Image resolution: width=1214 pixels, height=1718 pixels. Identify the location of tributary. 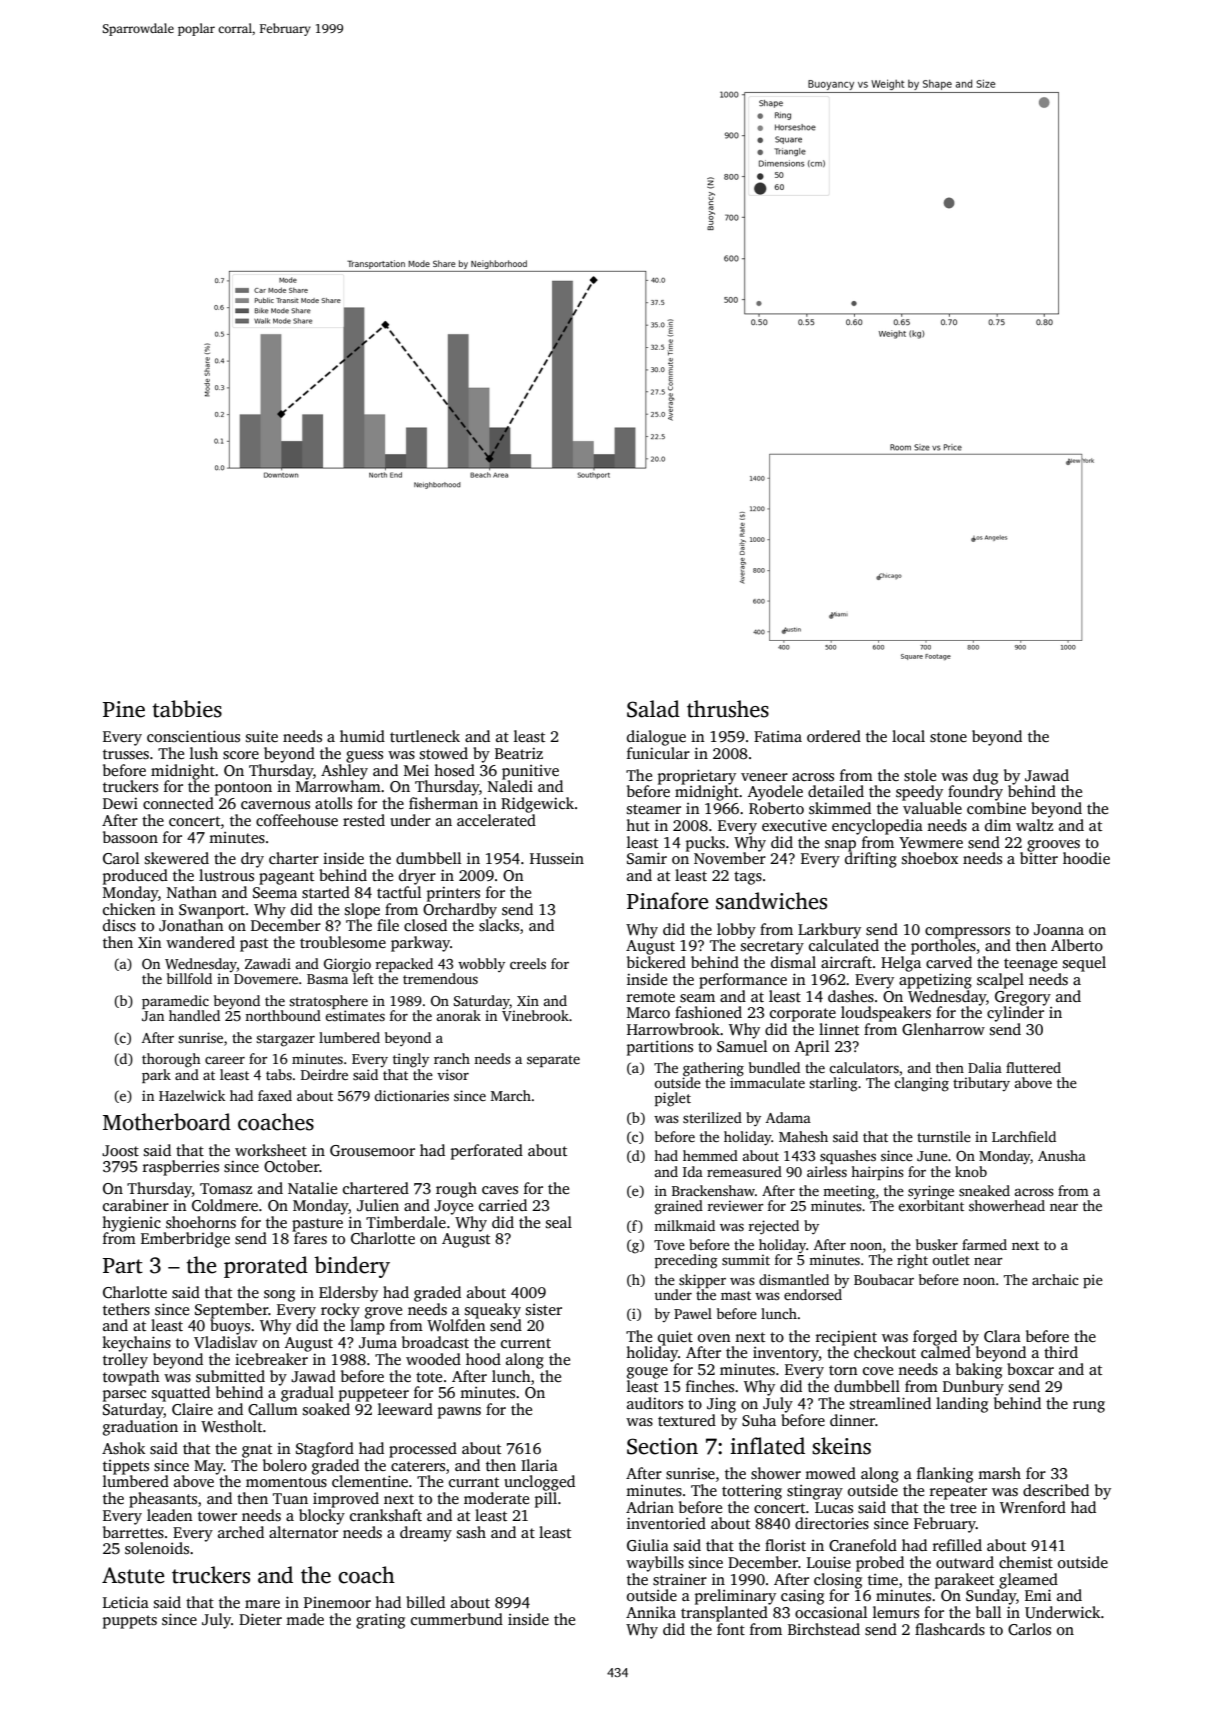
(981, 1084).
